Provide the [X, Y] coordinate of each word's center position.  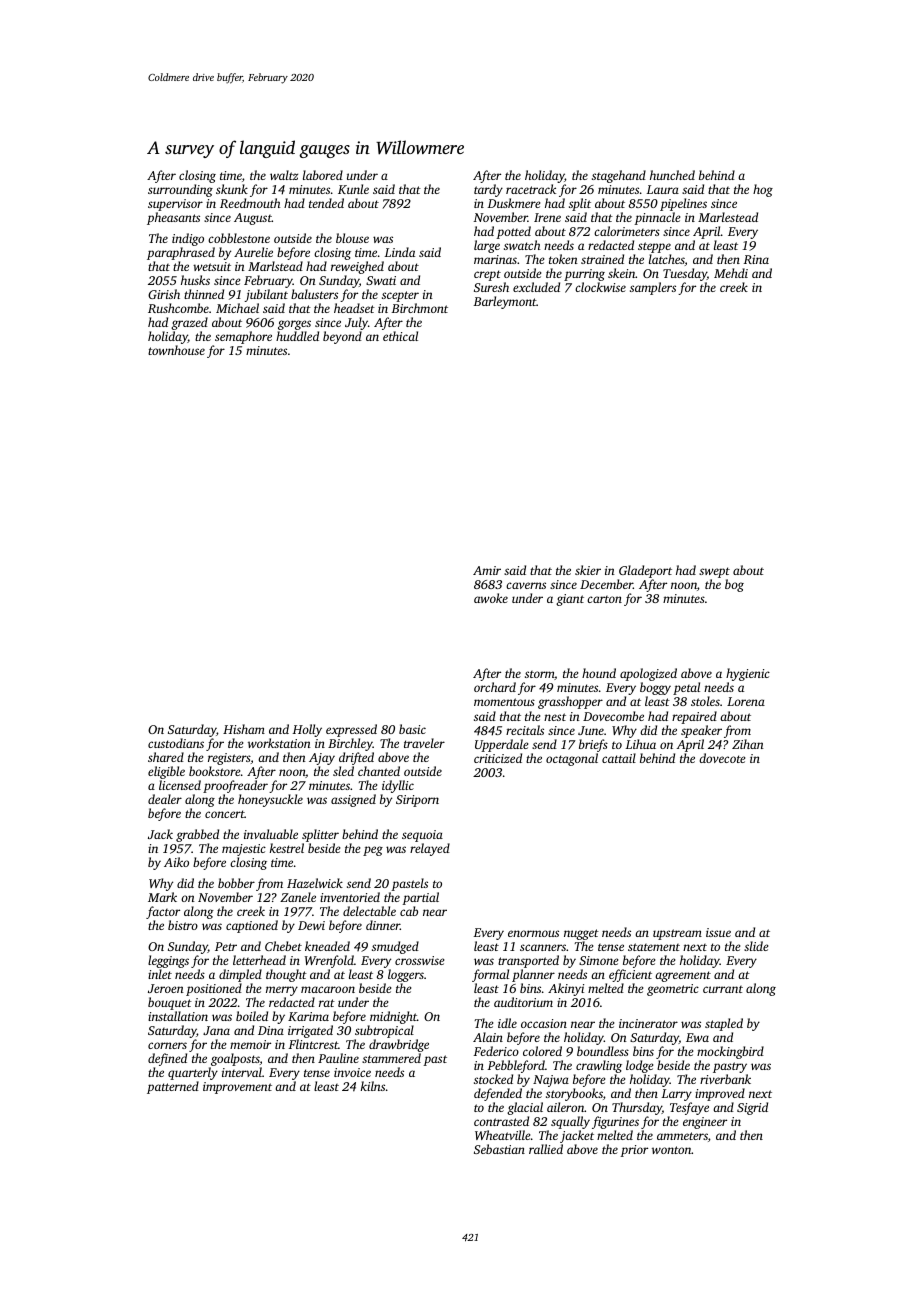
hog [763, 190]
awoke [491, 598]
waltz [284, 175]
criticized [498, 758]
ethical [400, 336]
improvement [237, 1088]
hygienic [748, 675]
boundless [603, 1051]
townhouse [176, 350]
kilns [373, 1086]
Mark [162, 897]
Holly [307, 730]
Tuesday [685, 274]
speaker [701, 731]
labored [323, 175]
